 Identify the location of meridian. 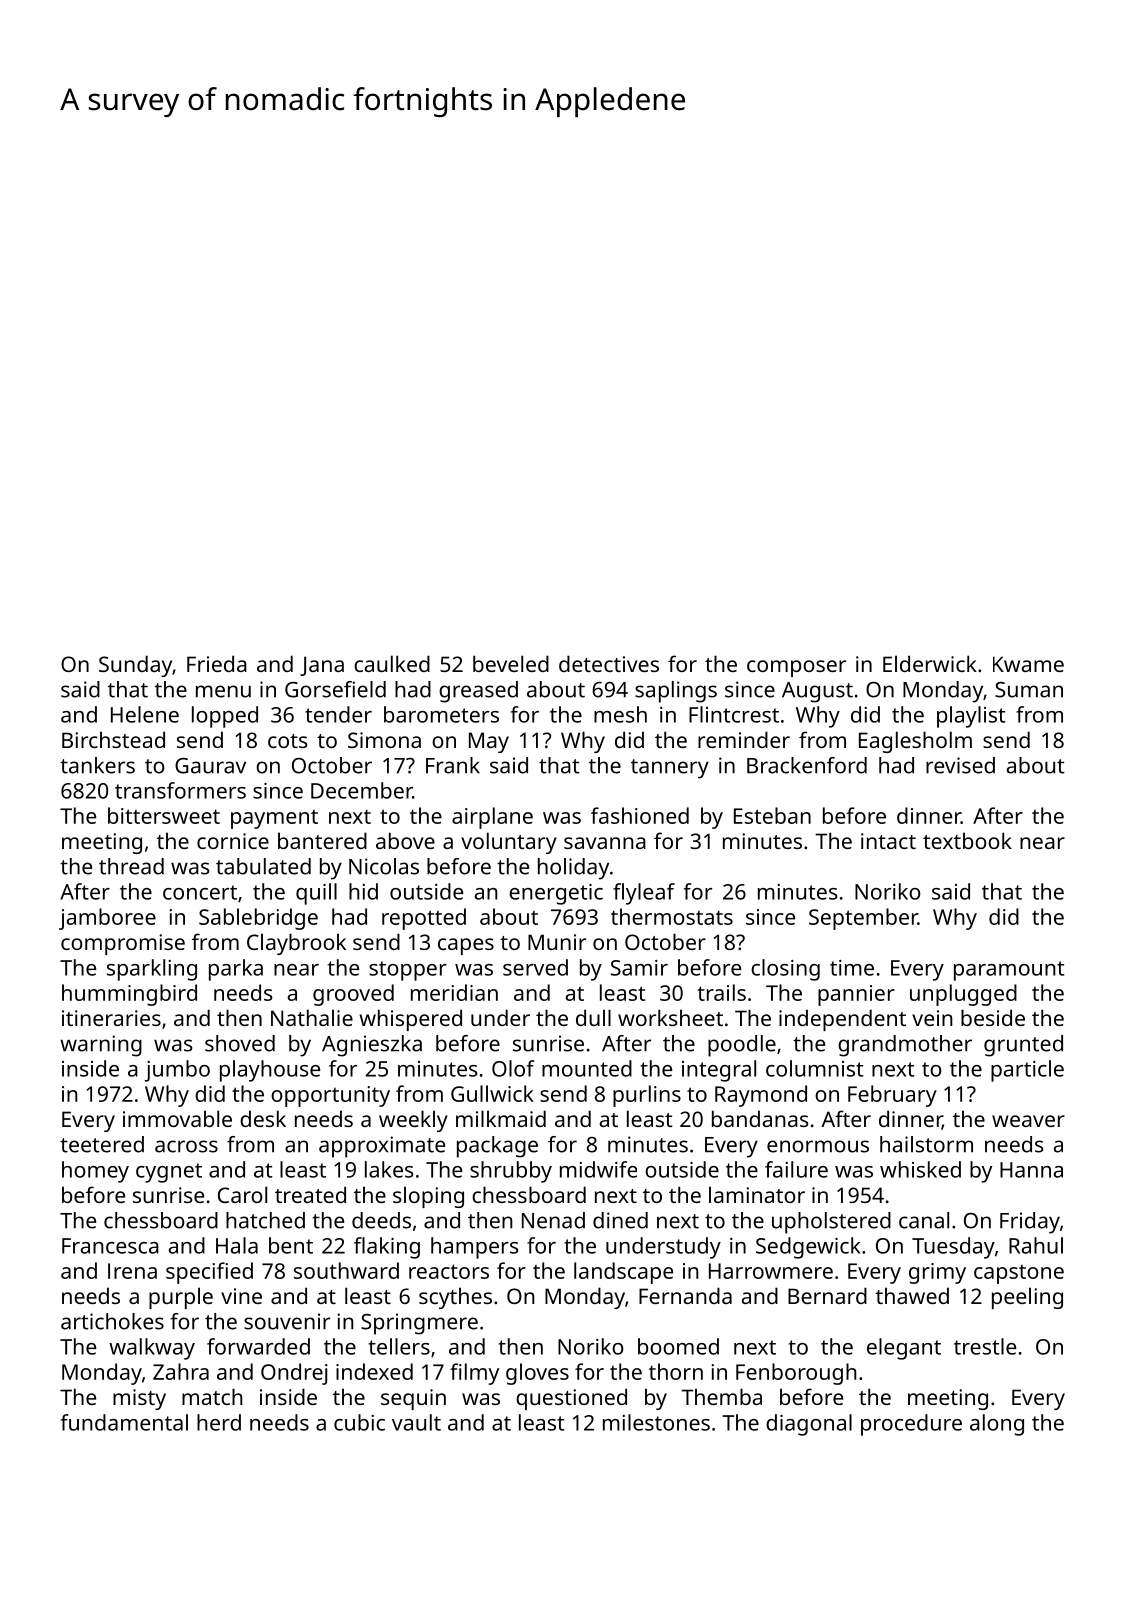
(454, 992).
